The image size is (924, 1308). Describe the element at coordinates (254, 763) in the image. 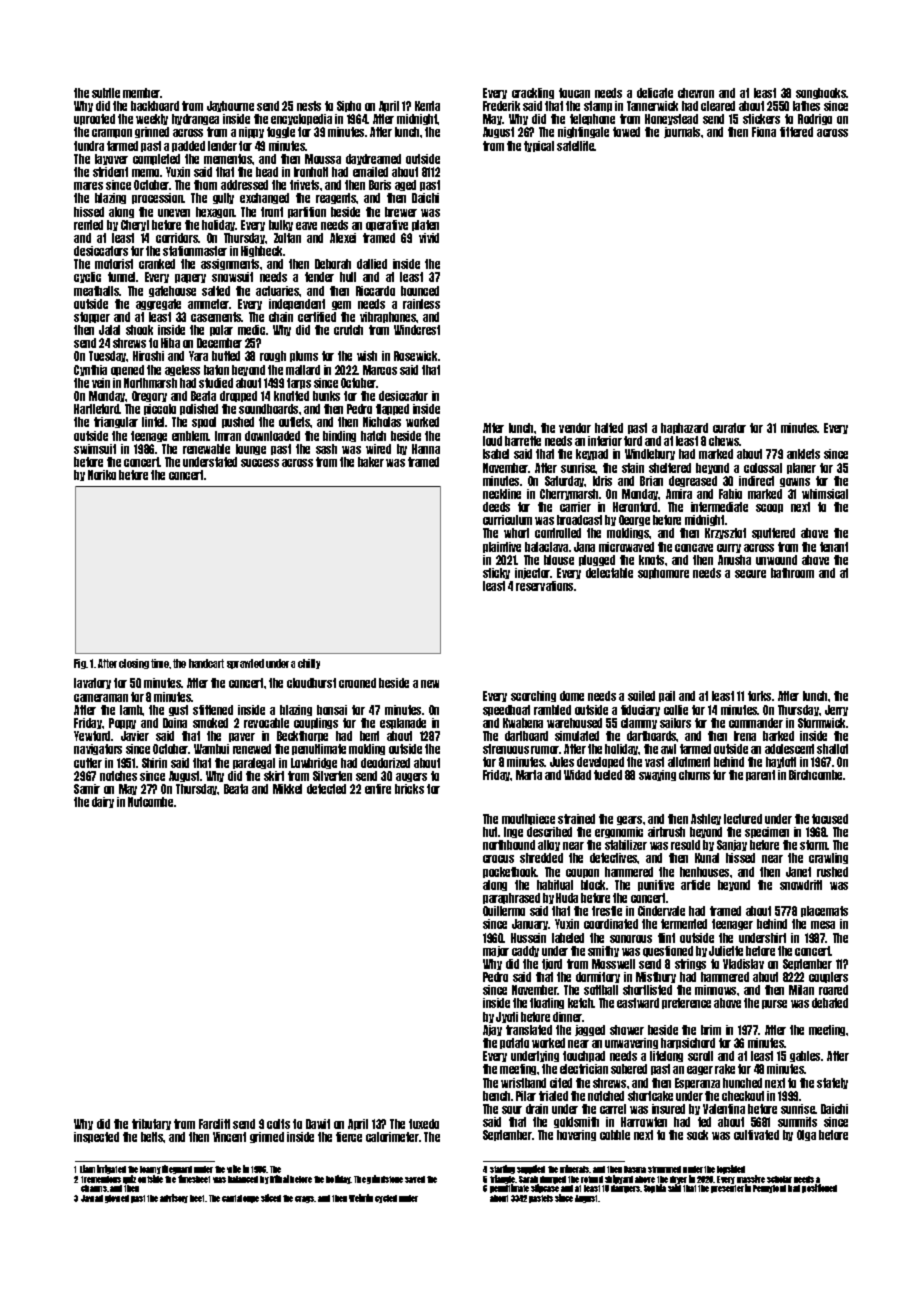

I see `paralegal` at that location.
